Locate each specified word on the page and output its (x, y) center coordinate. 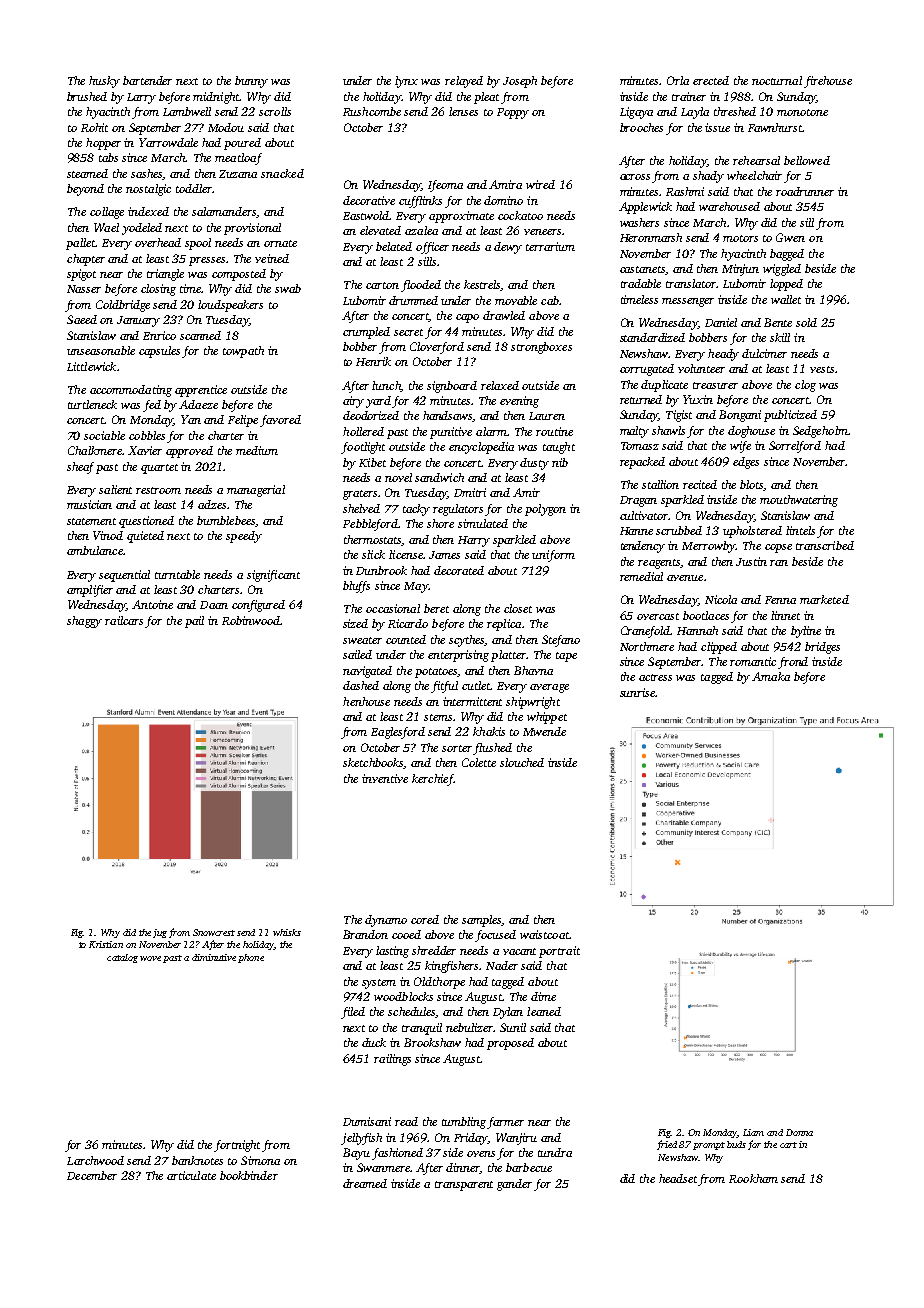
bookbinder (249, 1175)
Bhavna (533, 670)
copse (778, 548)
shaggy (84, 622)
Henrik (373, 361)
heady (723, 355)
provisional (252, 229)
